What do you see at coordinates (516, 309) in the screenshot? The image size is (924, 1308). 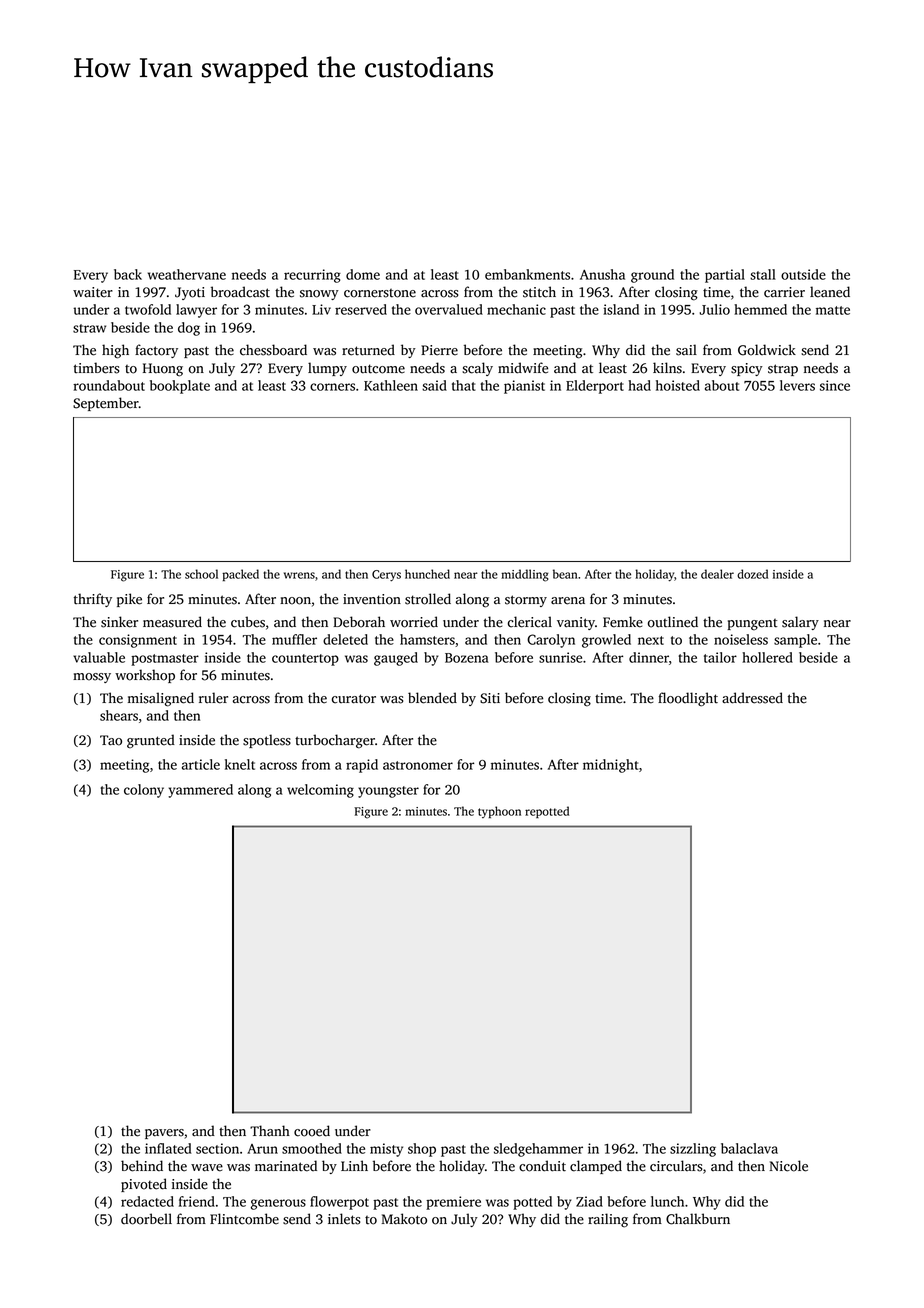 I see `mechanic` at bounding box center [516, 309].
